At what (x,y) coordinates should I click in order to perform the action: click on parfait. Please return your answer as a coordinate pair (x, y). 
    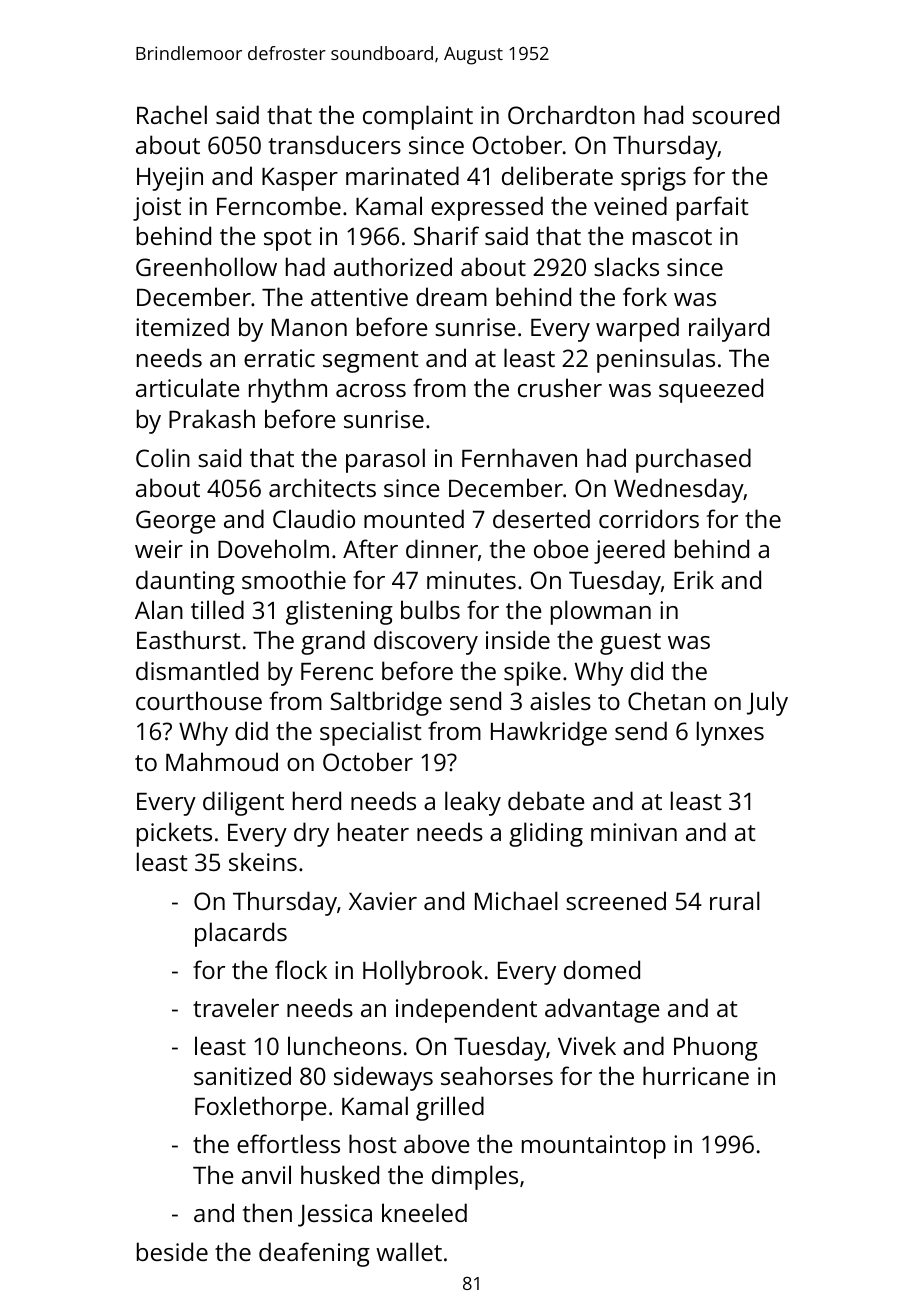
    Looking at the image, I should click on (713, 208).
